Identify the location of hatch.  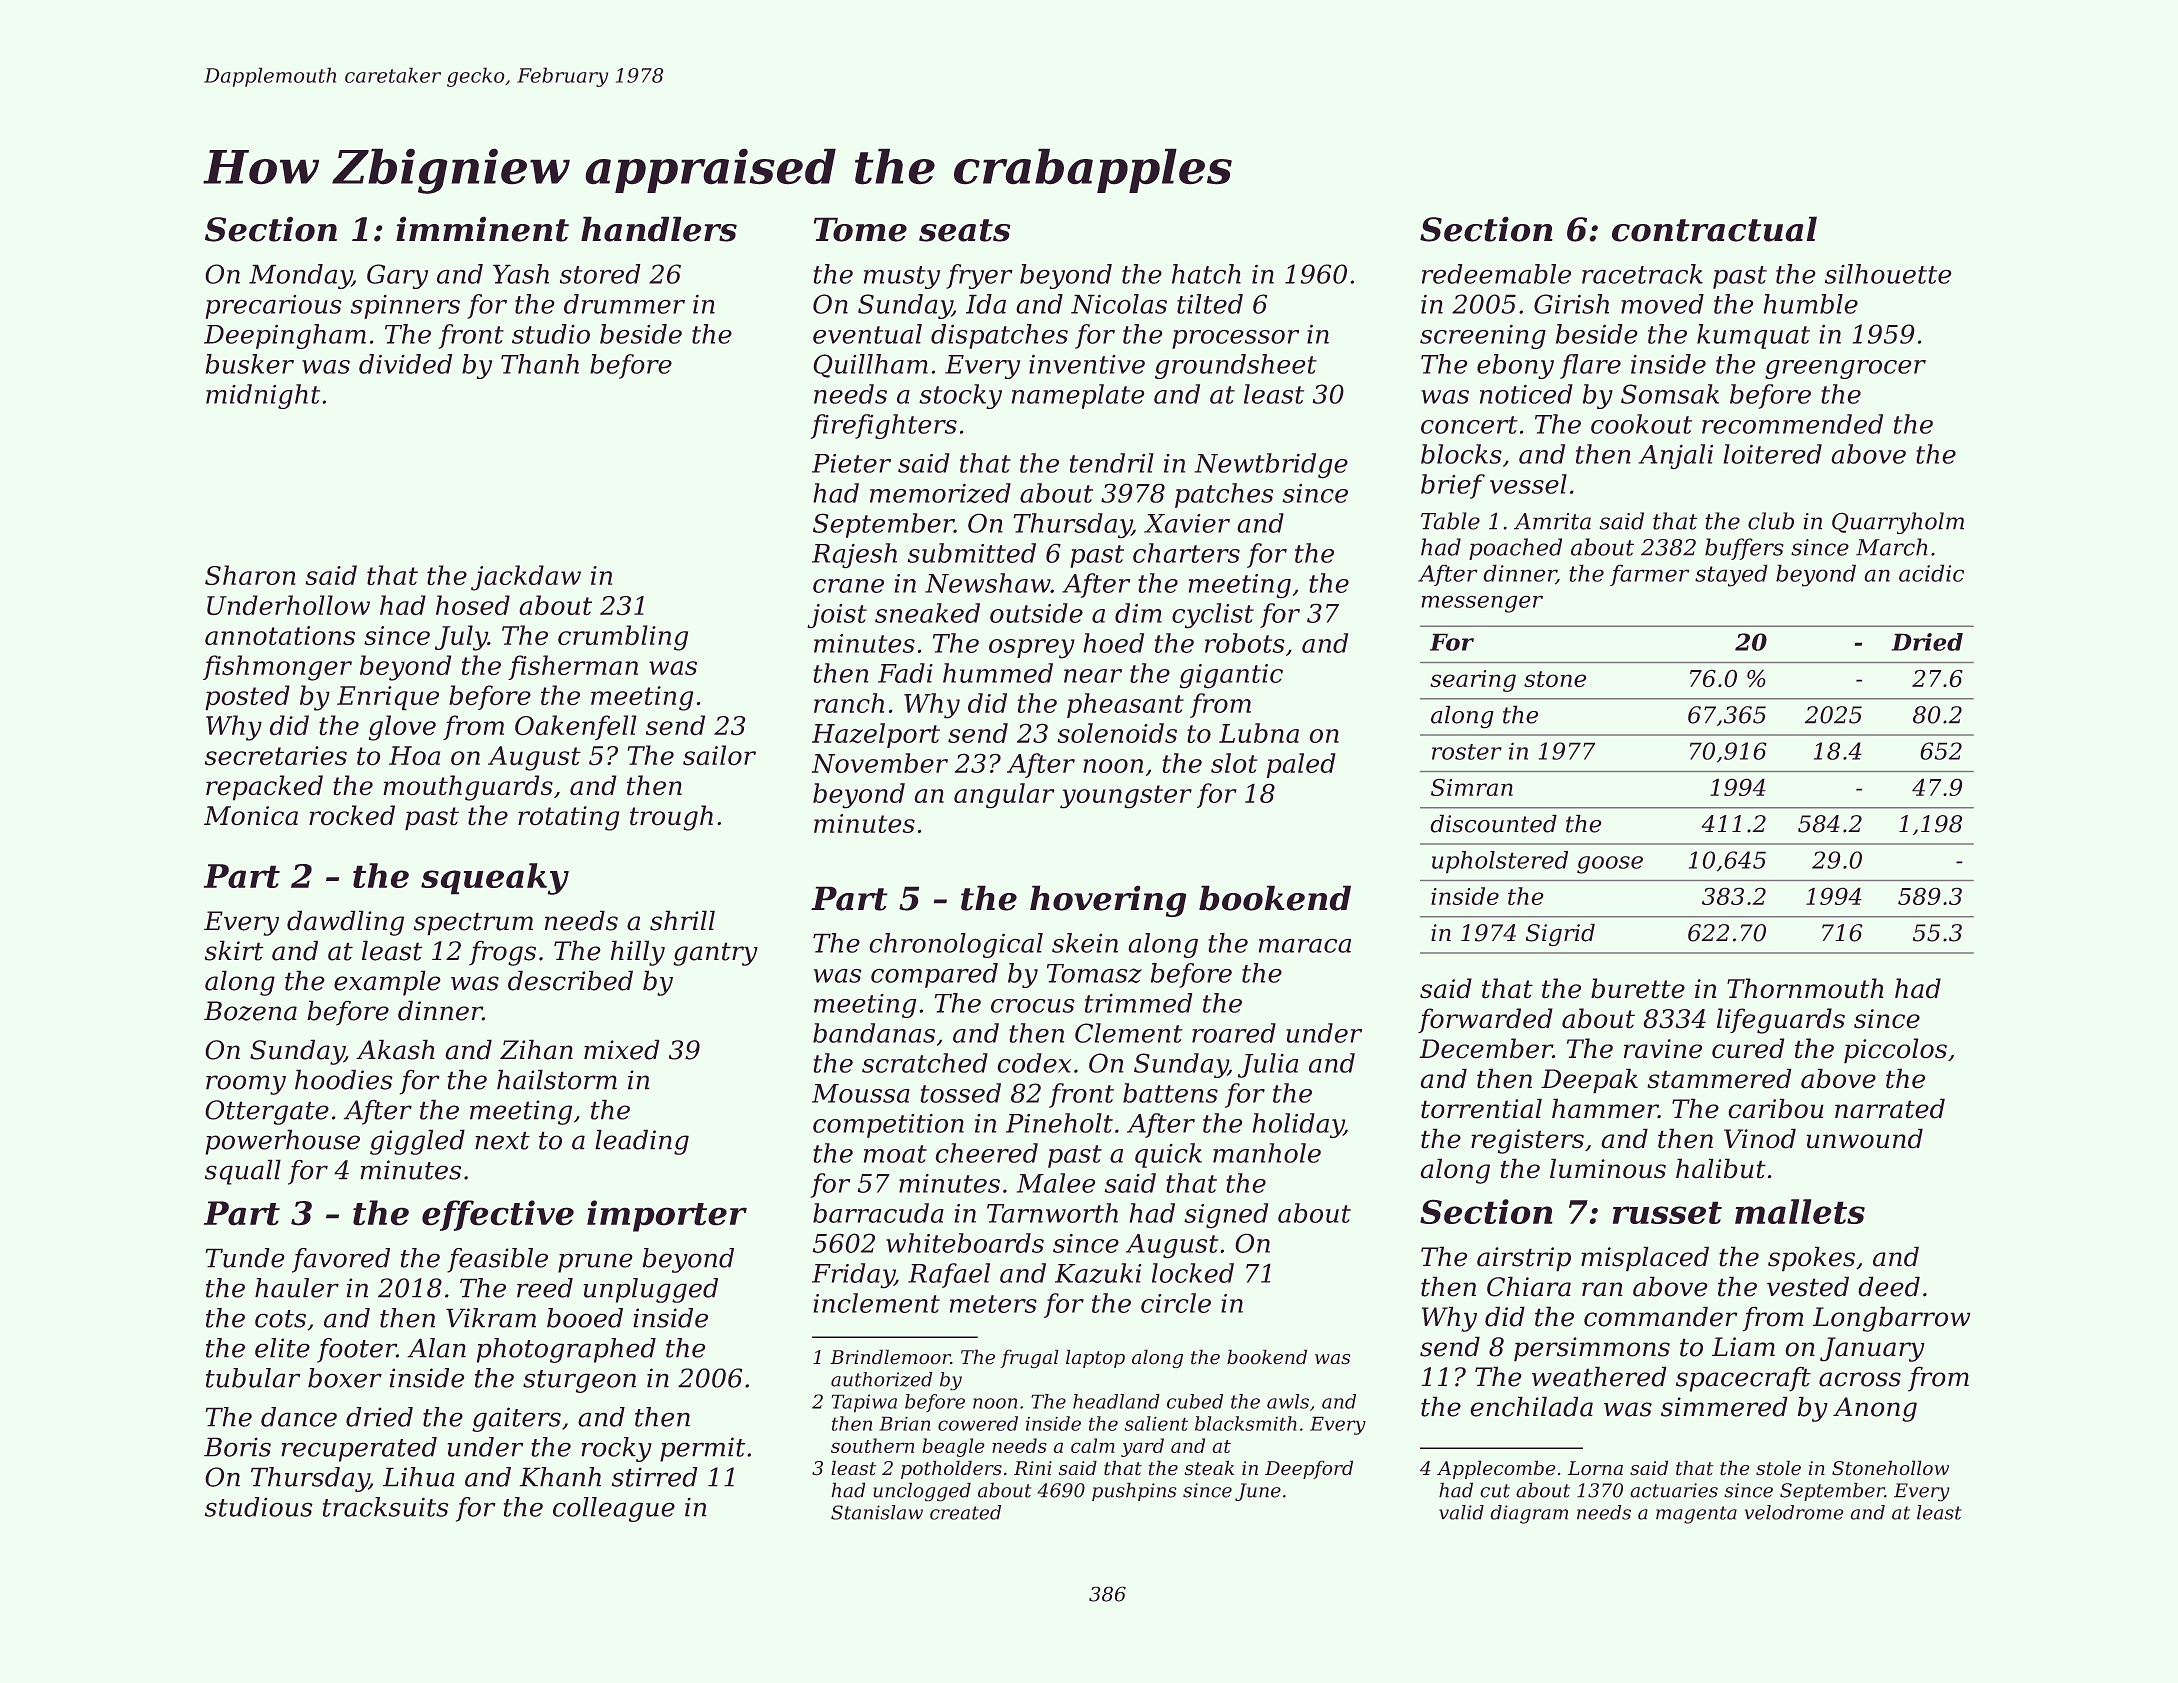
(1206, 274).
